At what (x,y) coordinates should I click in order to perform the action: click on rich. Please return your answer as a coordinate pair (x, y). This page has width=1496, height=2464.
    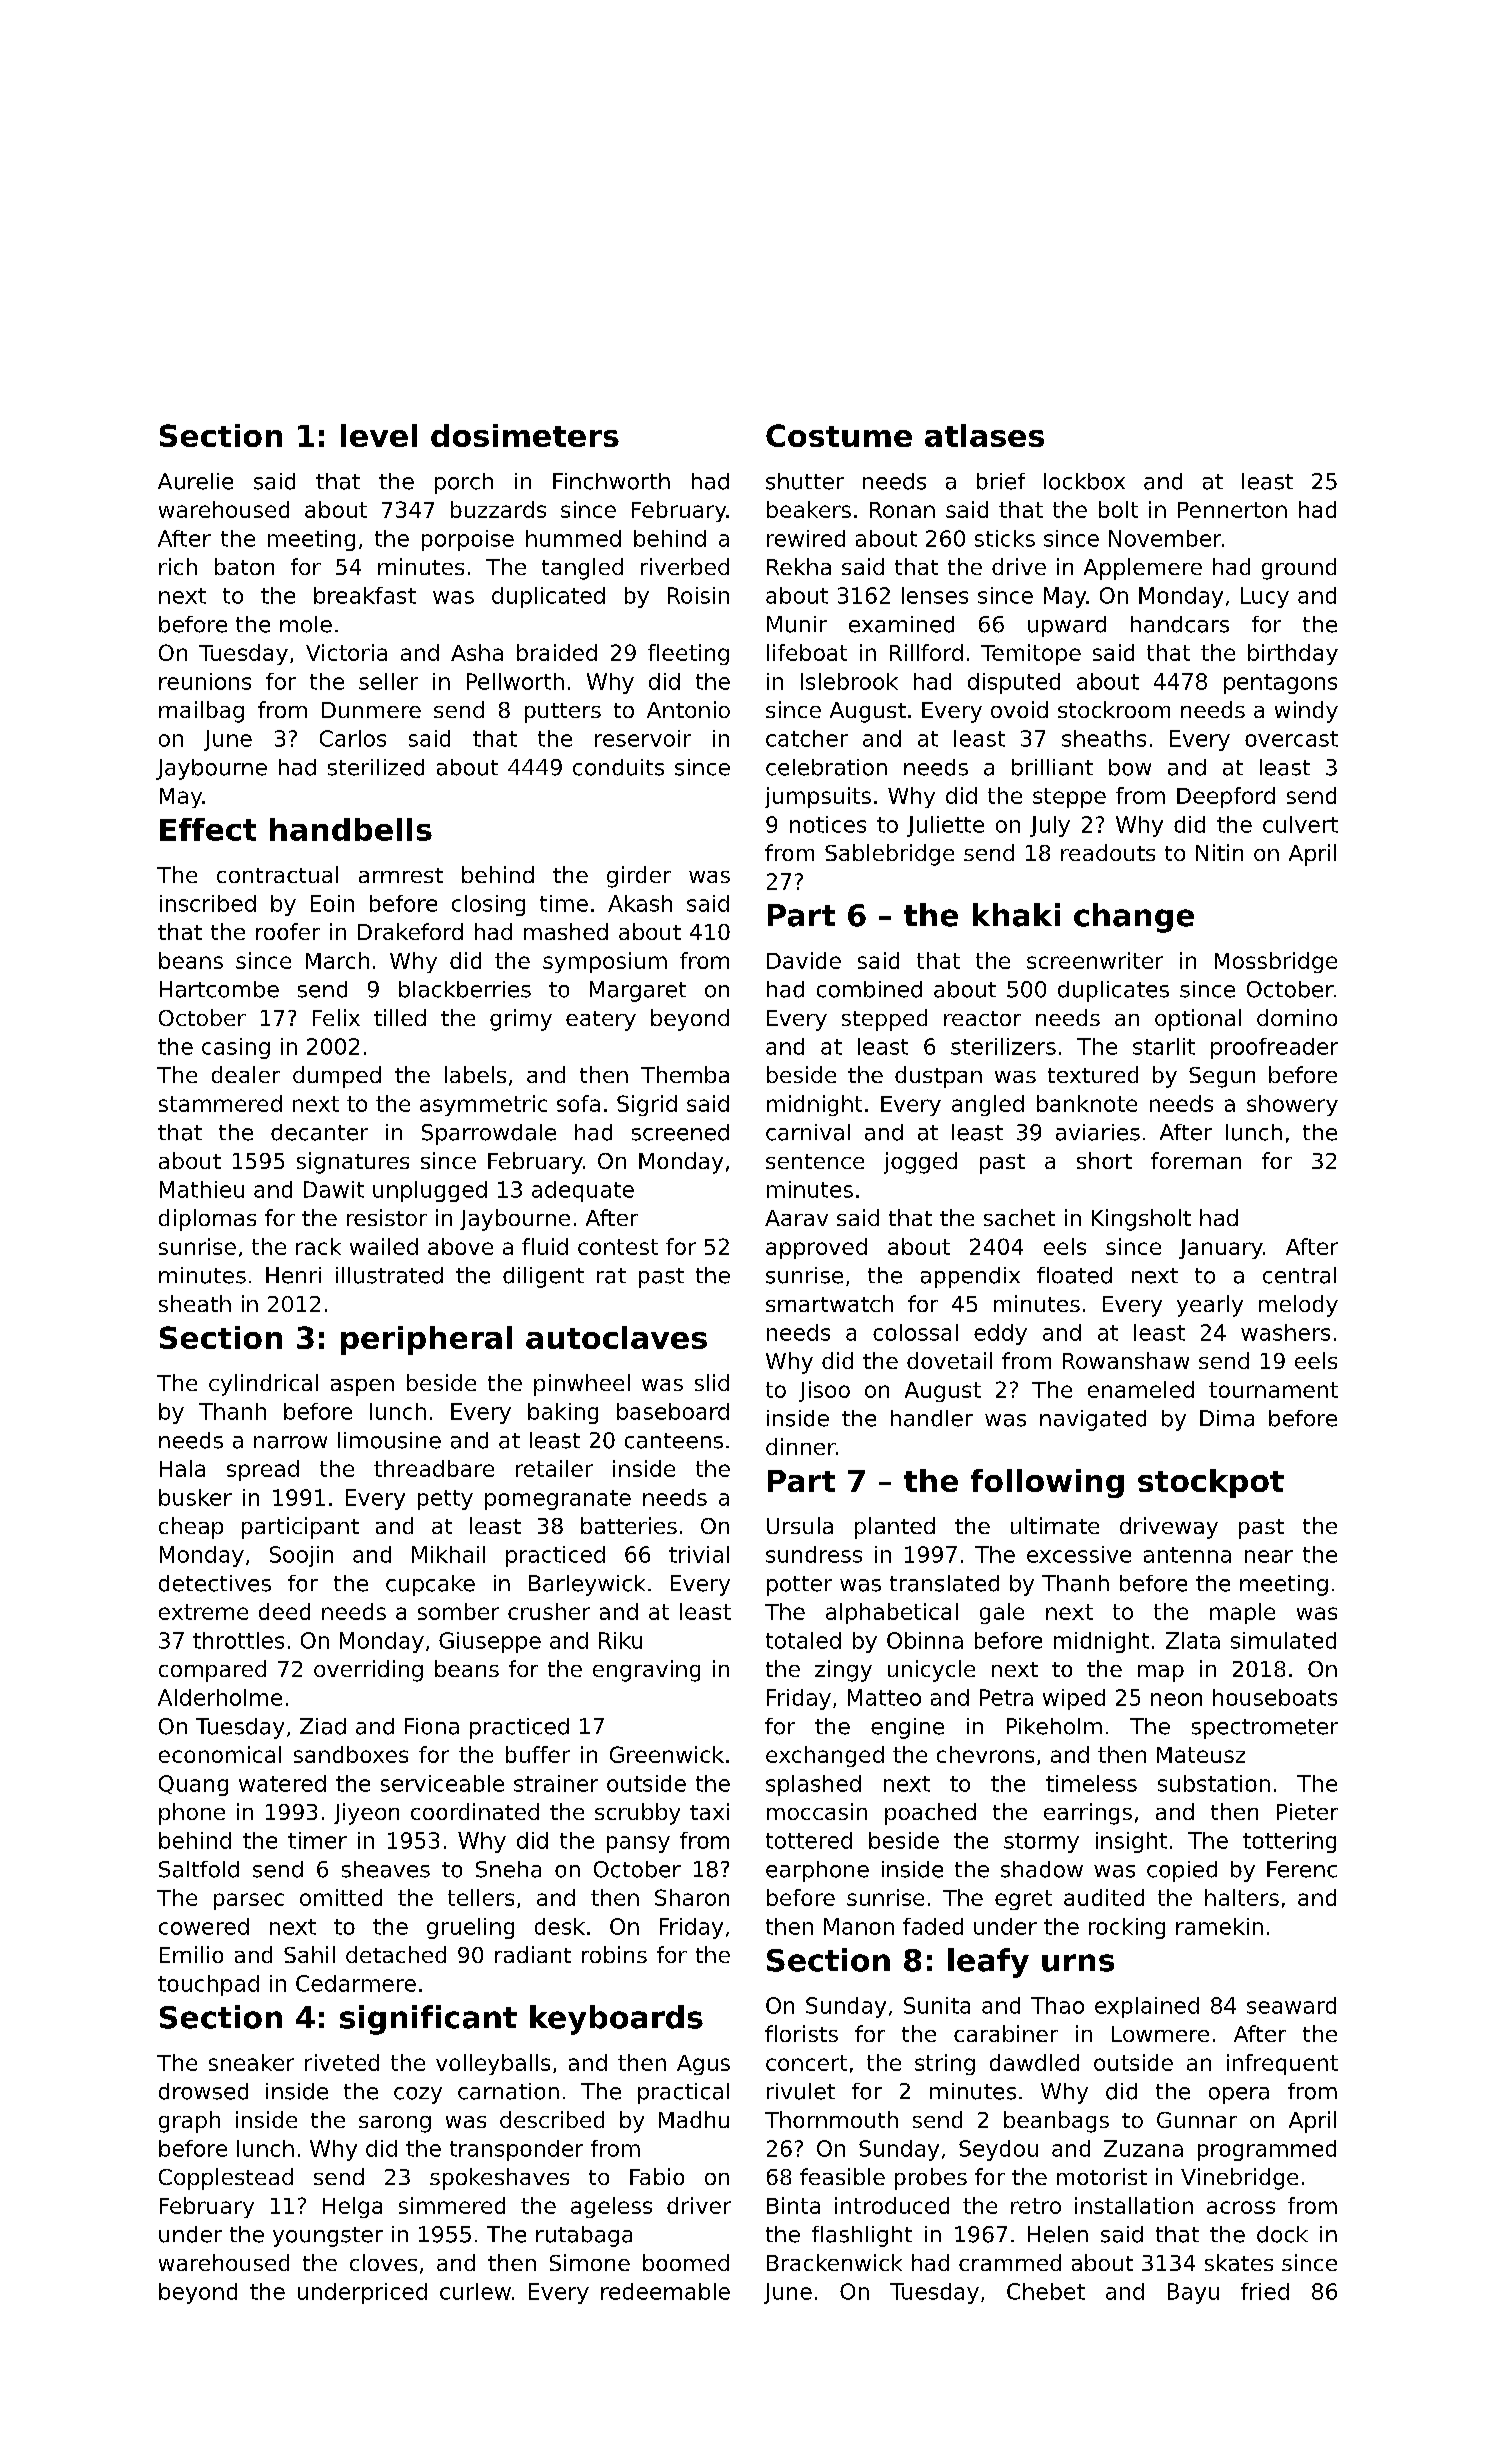
    Looking at the image, I should click on (178, 566).
